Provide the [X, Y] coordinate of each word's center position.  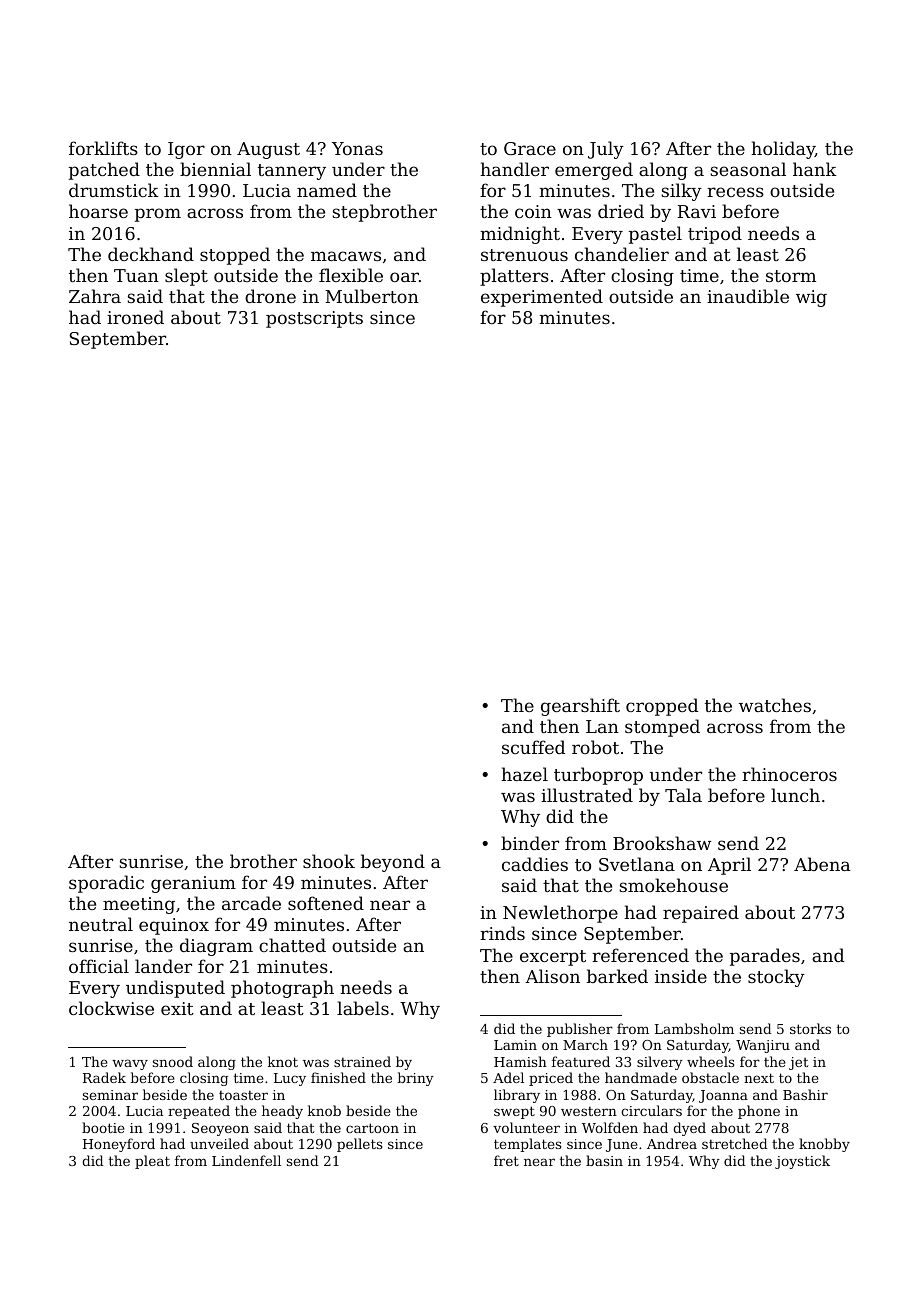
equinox [174, 926]
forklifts [103, 148]
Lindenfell [246, 1160]
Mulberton [372, 296]
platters [514, 277]
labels [363, 1008]
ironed [135, 317]
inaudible [748, 296]
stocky [776, 978]
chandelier [622, 254]
